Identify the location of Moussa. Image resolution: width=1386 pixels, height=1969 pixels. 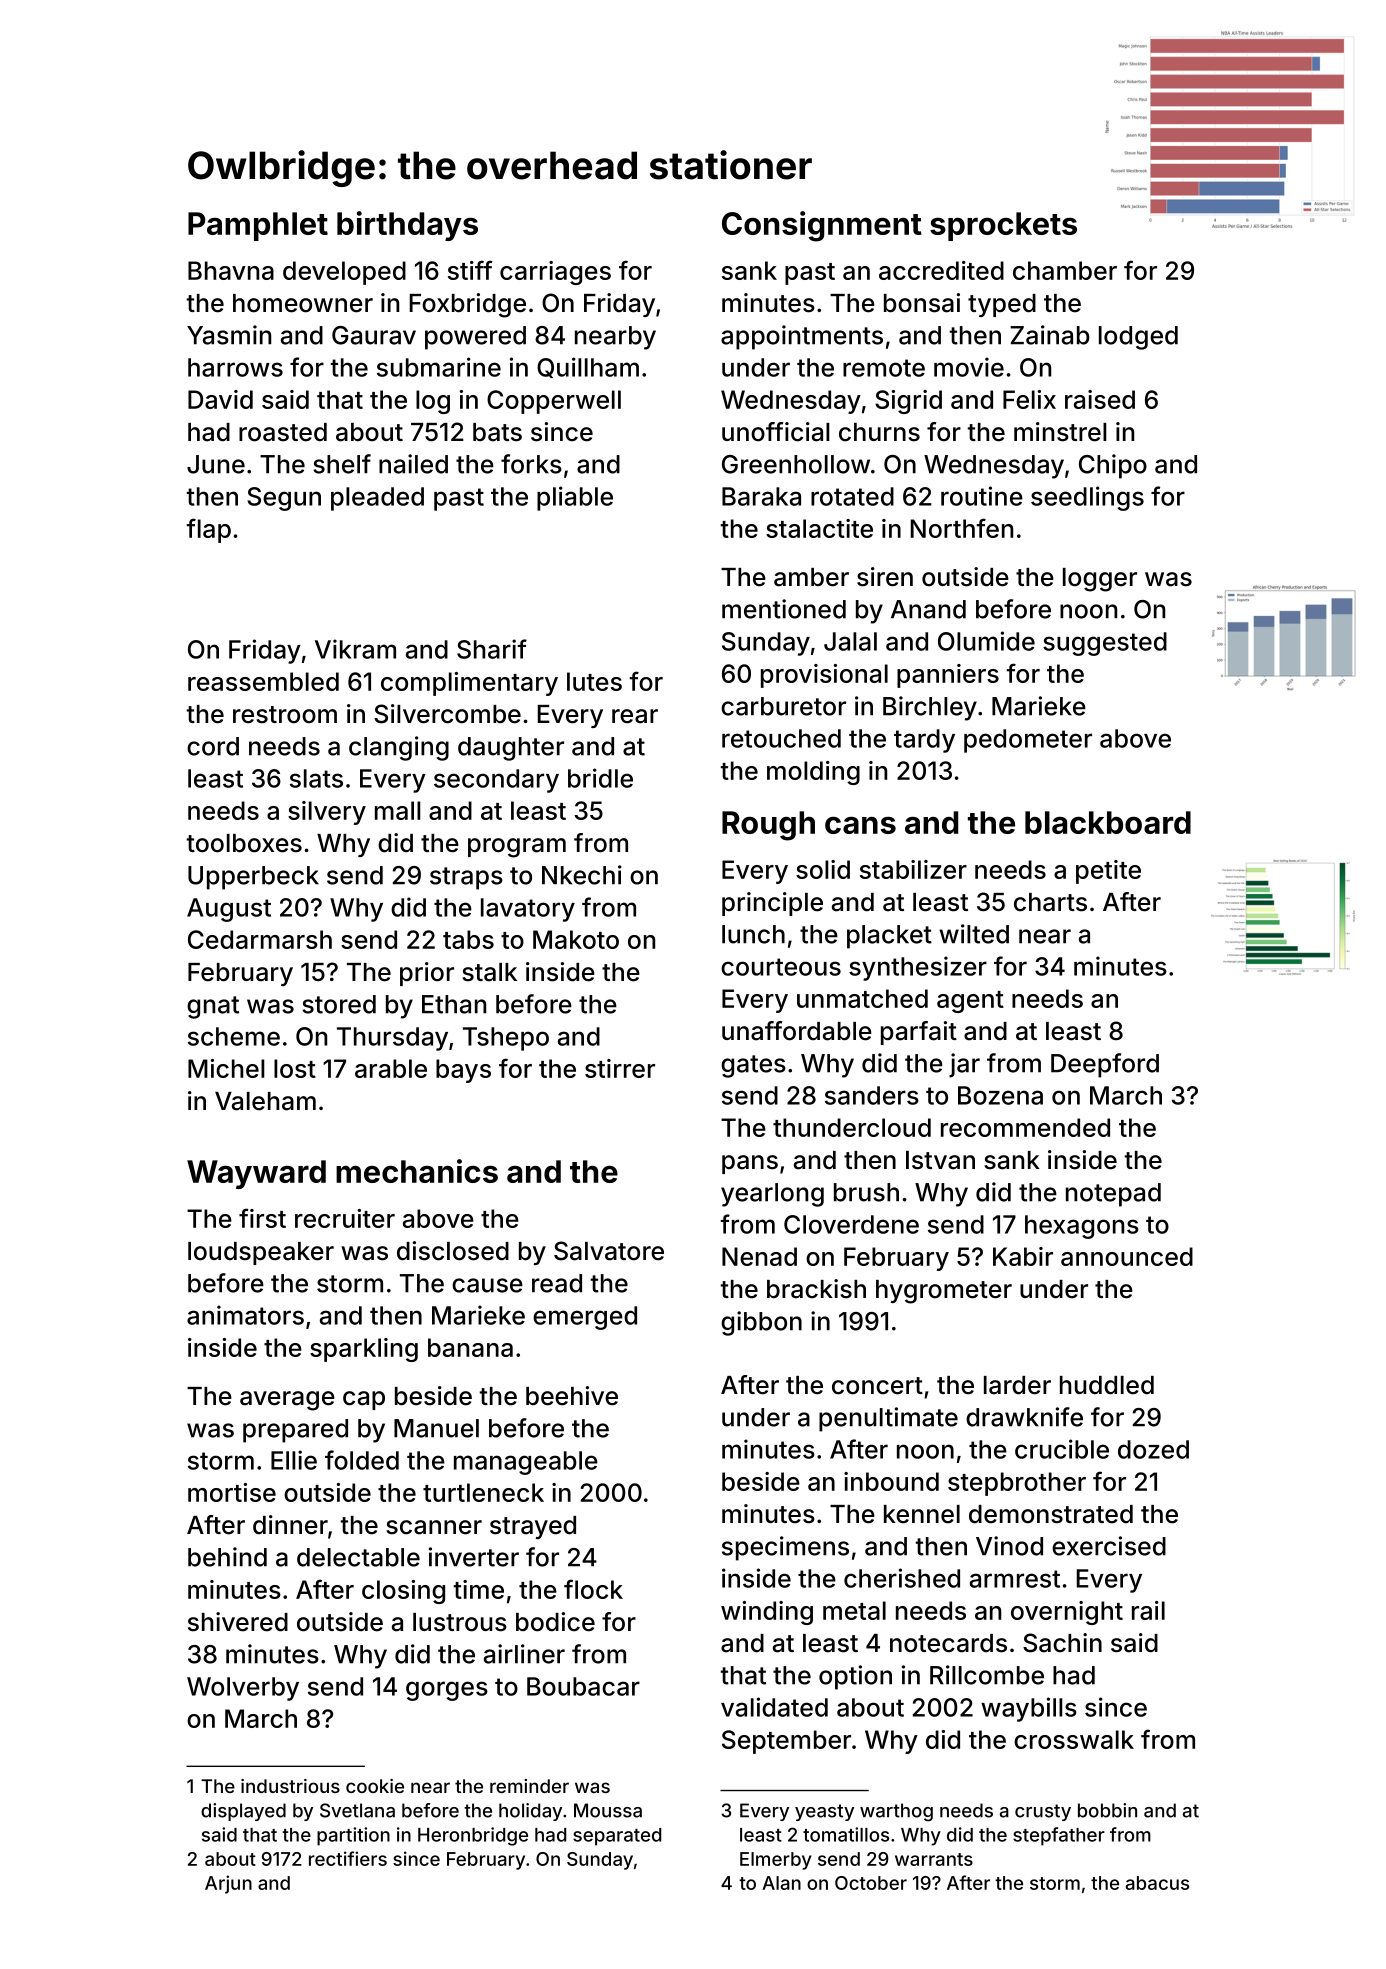
(608, 1810).
